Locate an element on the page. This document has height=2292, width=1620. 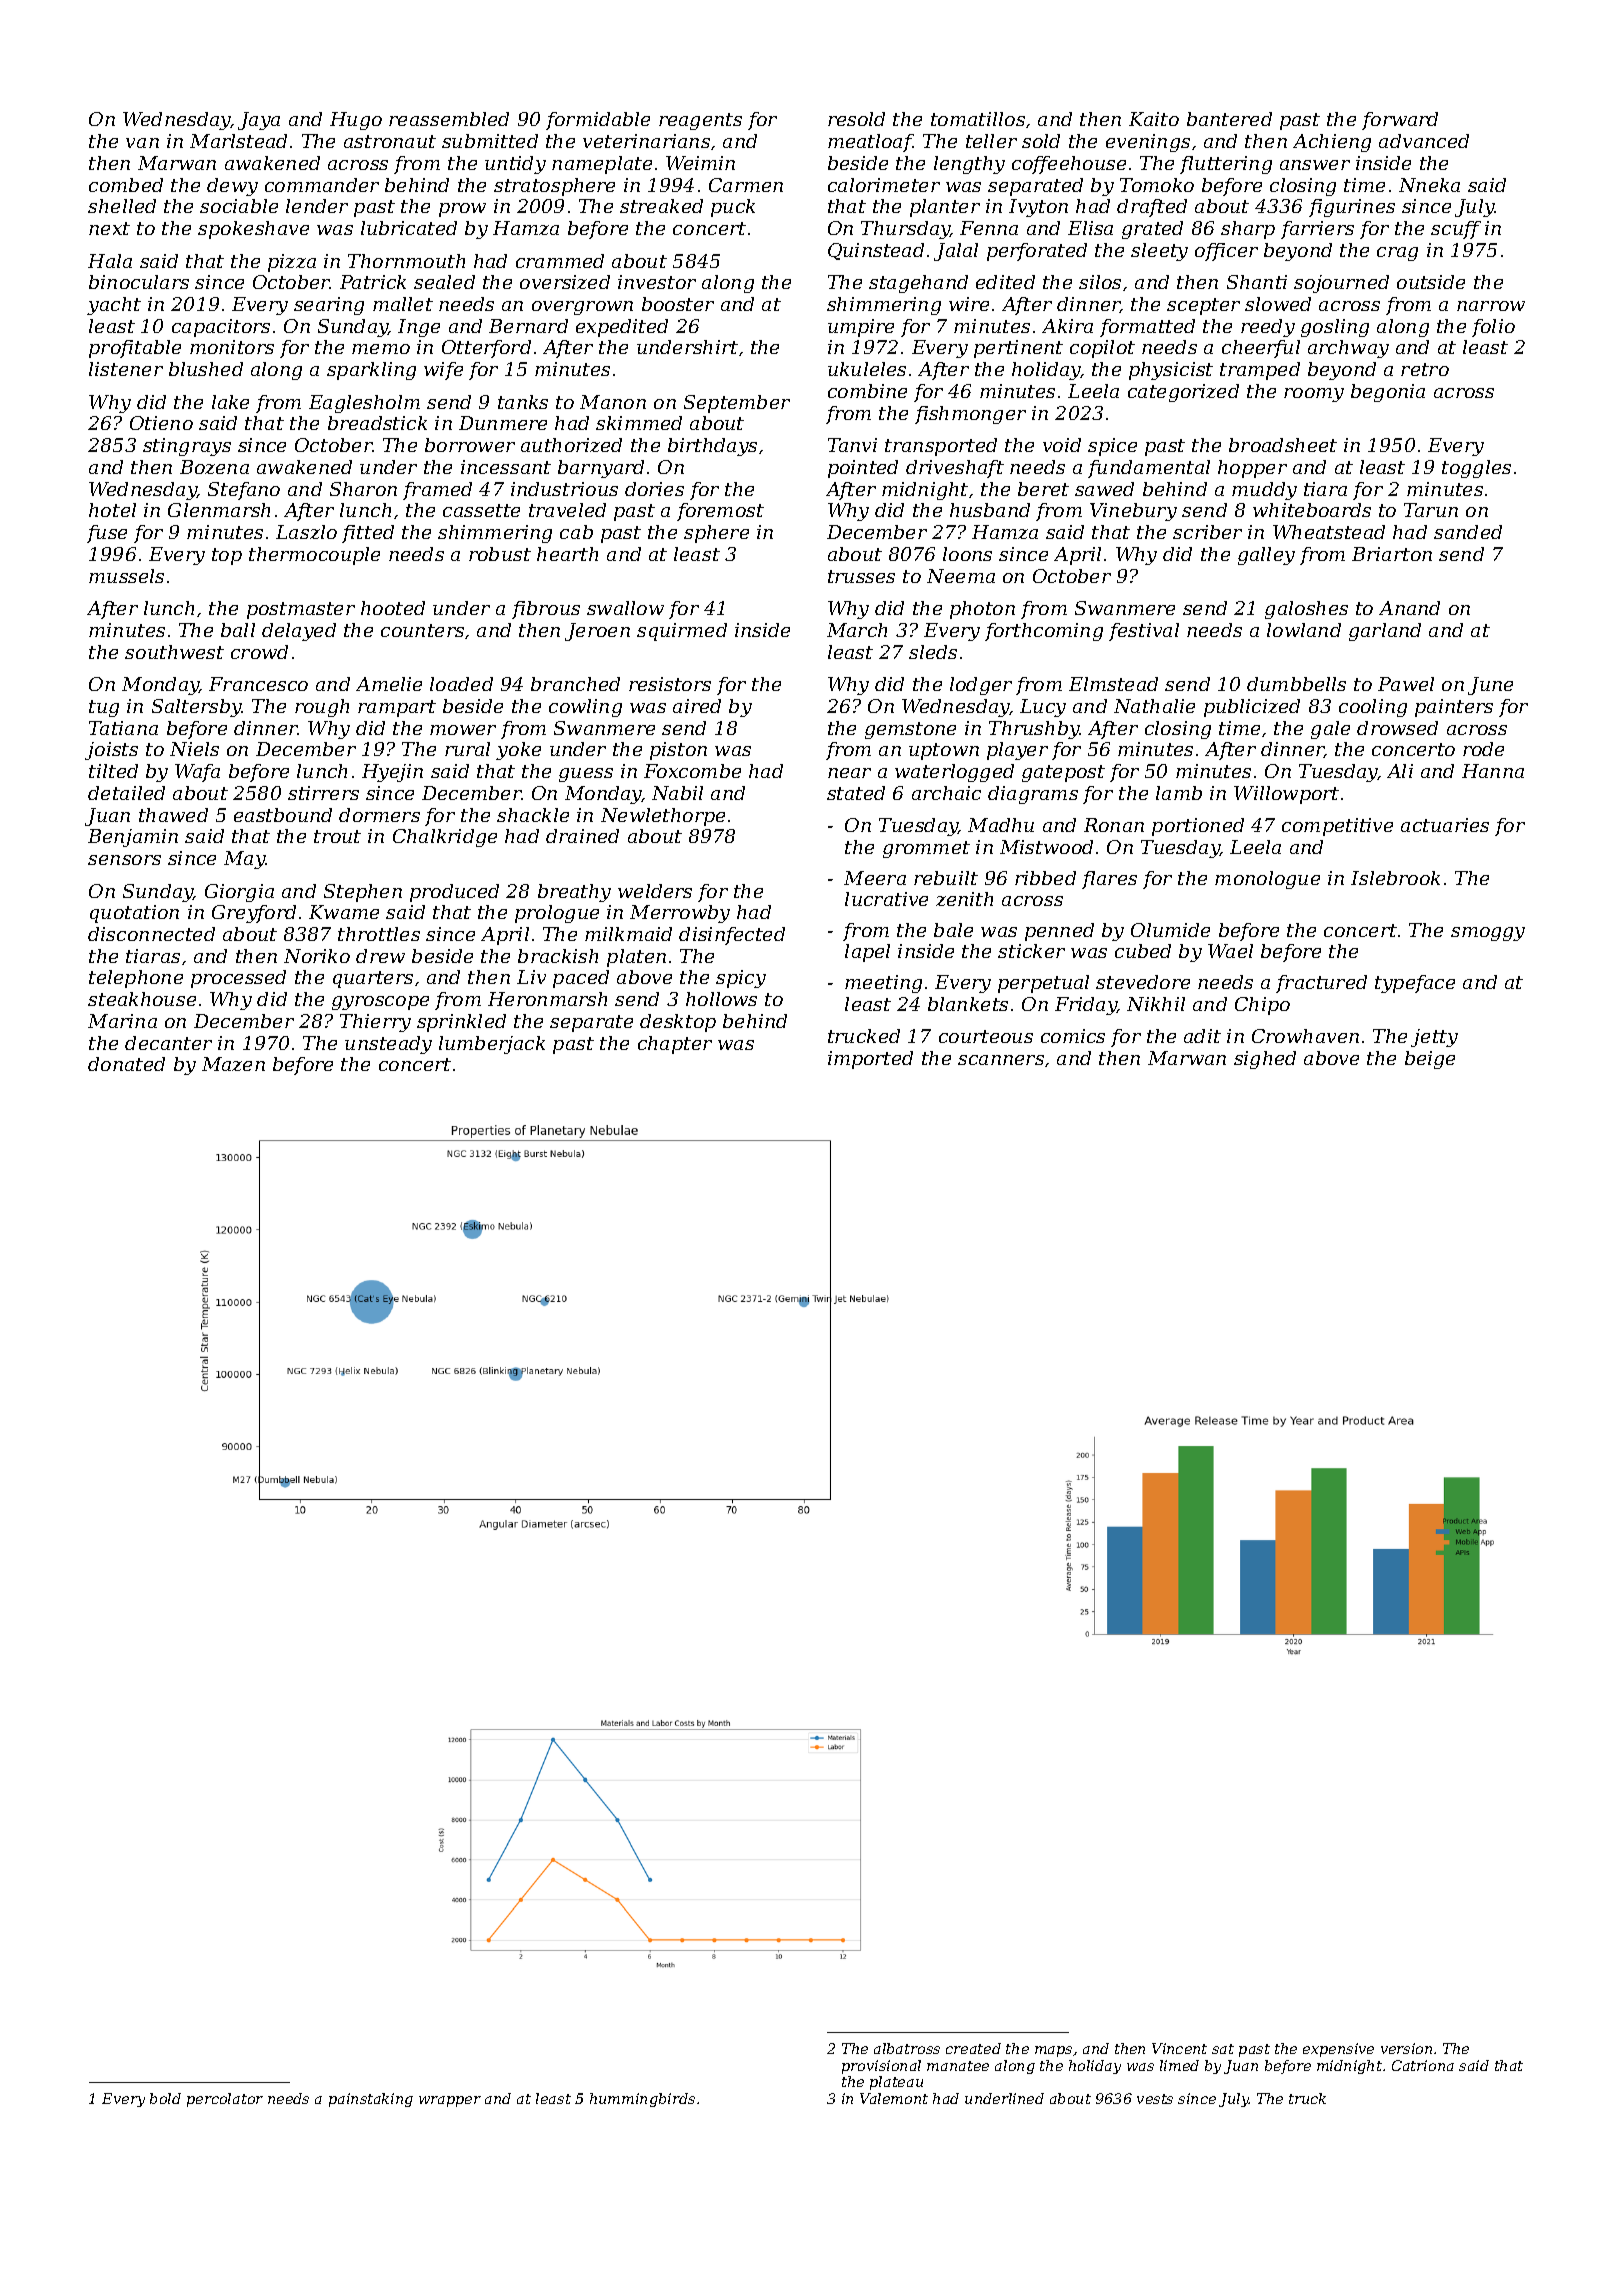
forward is located at coordinates (1400, 121).
